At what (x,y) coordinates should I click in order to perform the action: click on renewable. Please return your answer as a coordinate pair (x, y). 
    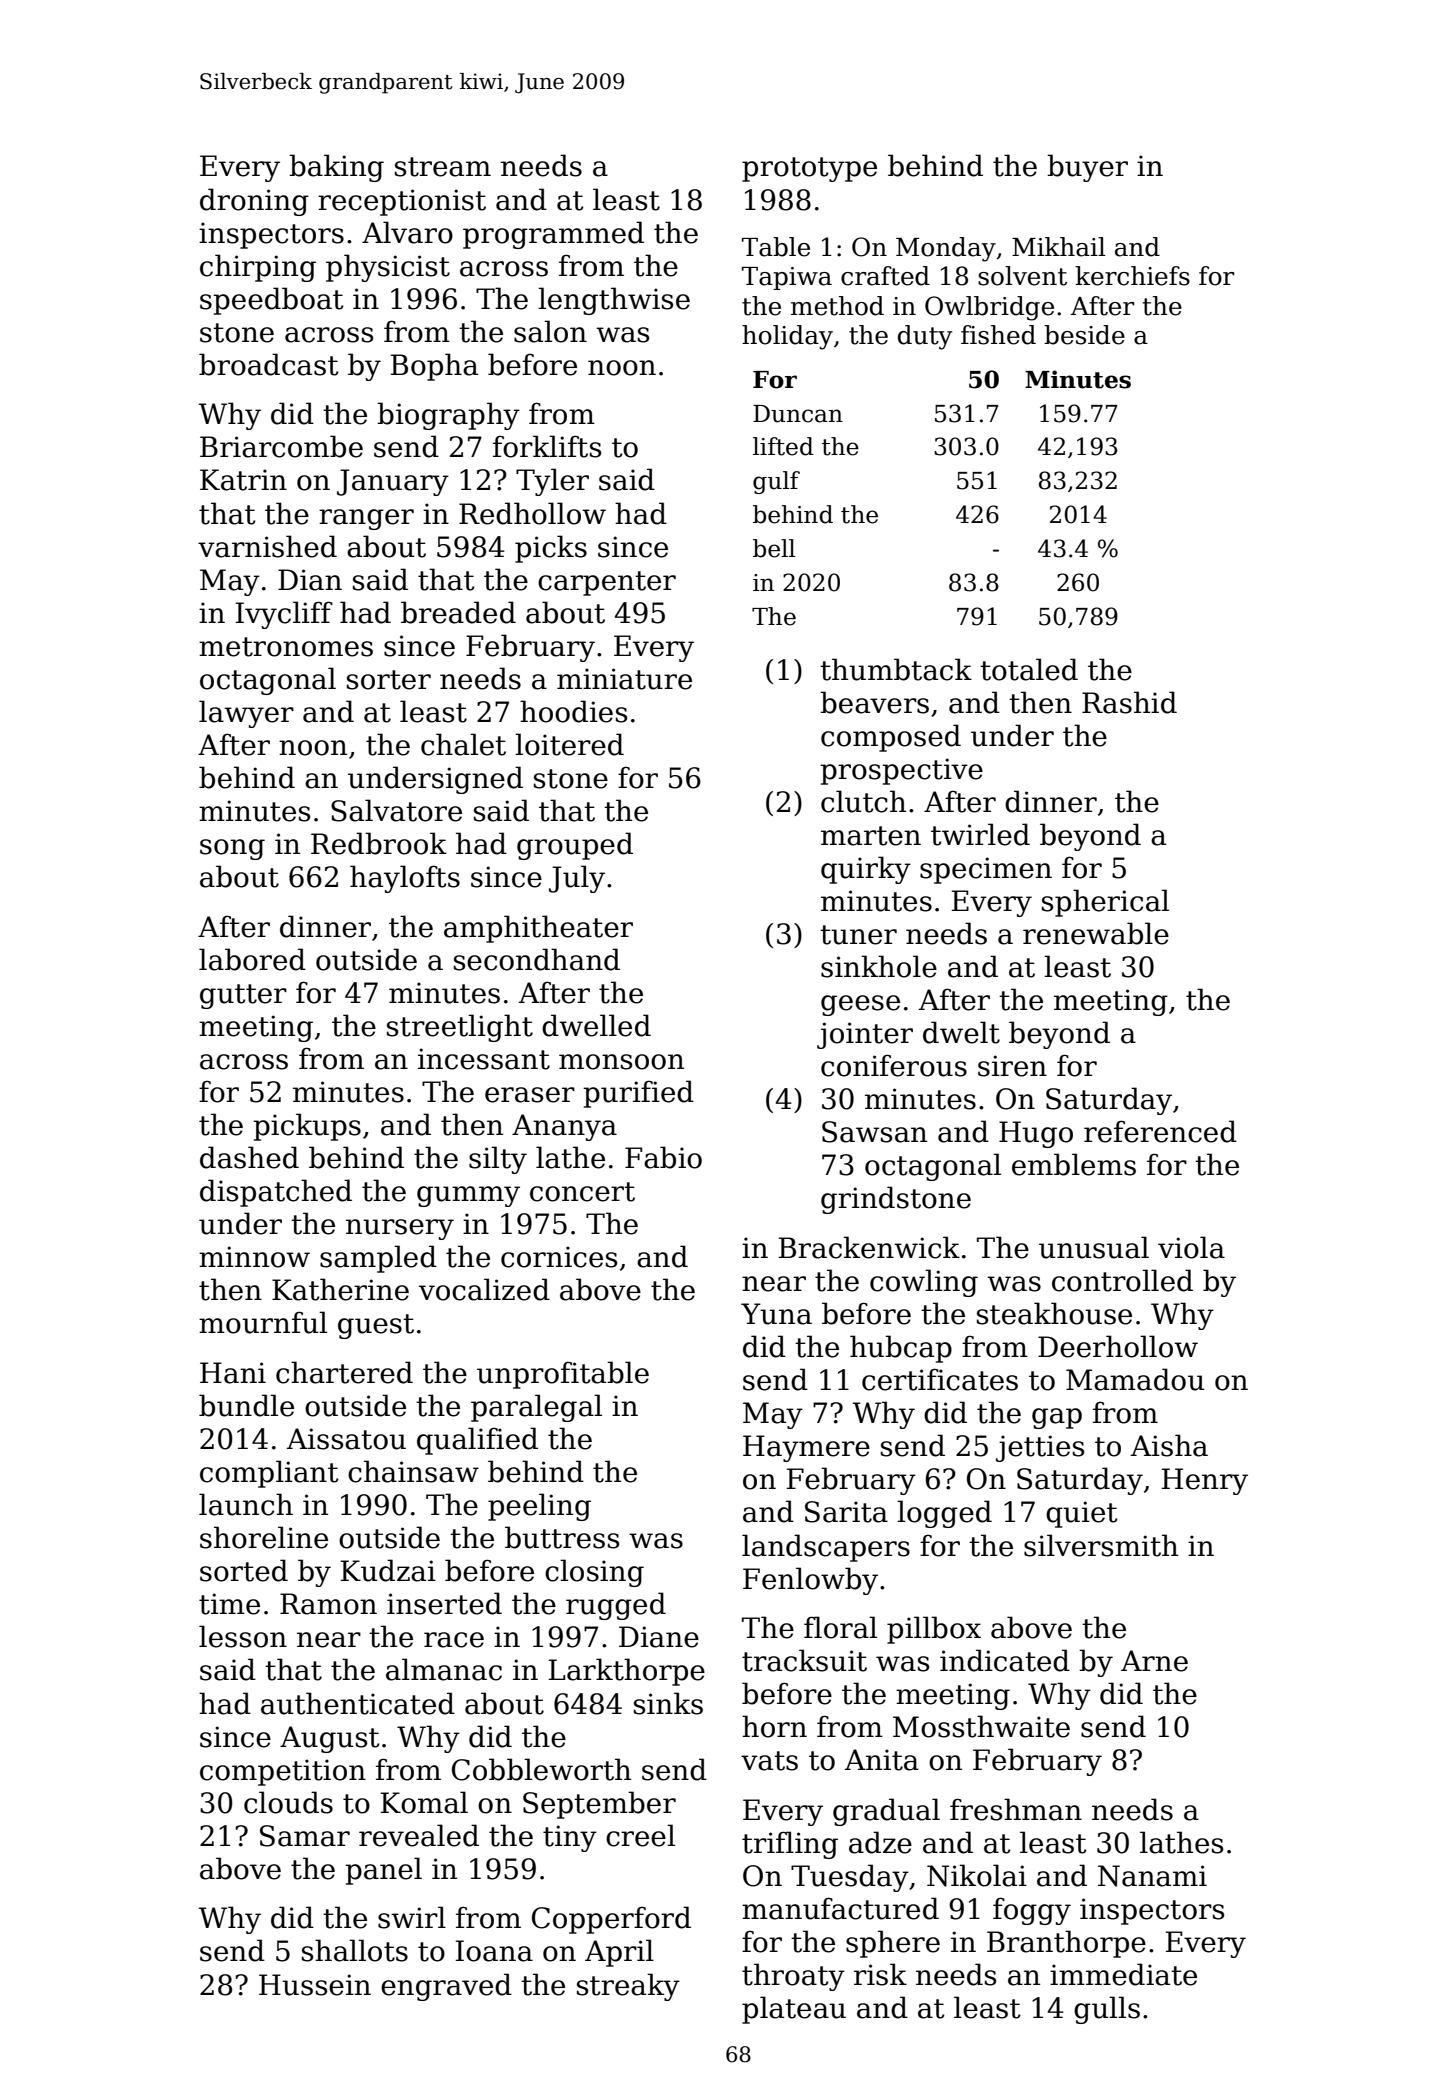
    Looking at the image, I should click on (1096, 933).
